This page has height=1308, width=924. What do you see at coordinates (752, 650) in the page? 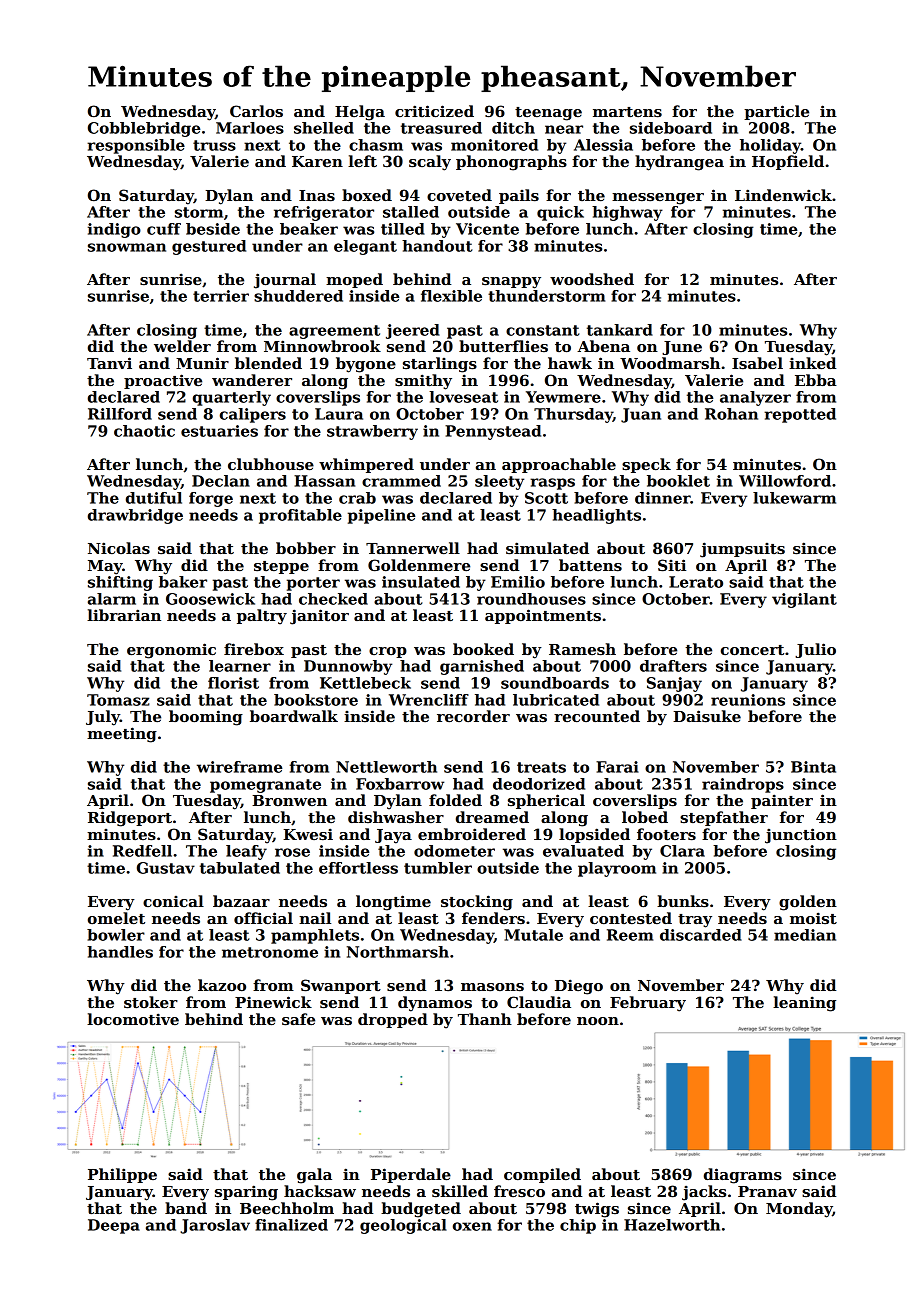
I see `concert` at bounding box center [752, 650].
